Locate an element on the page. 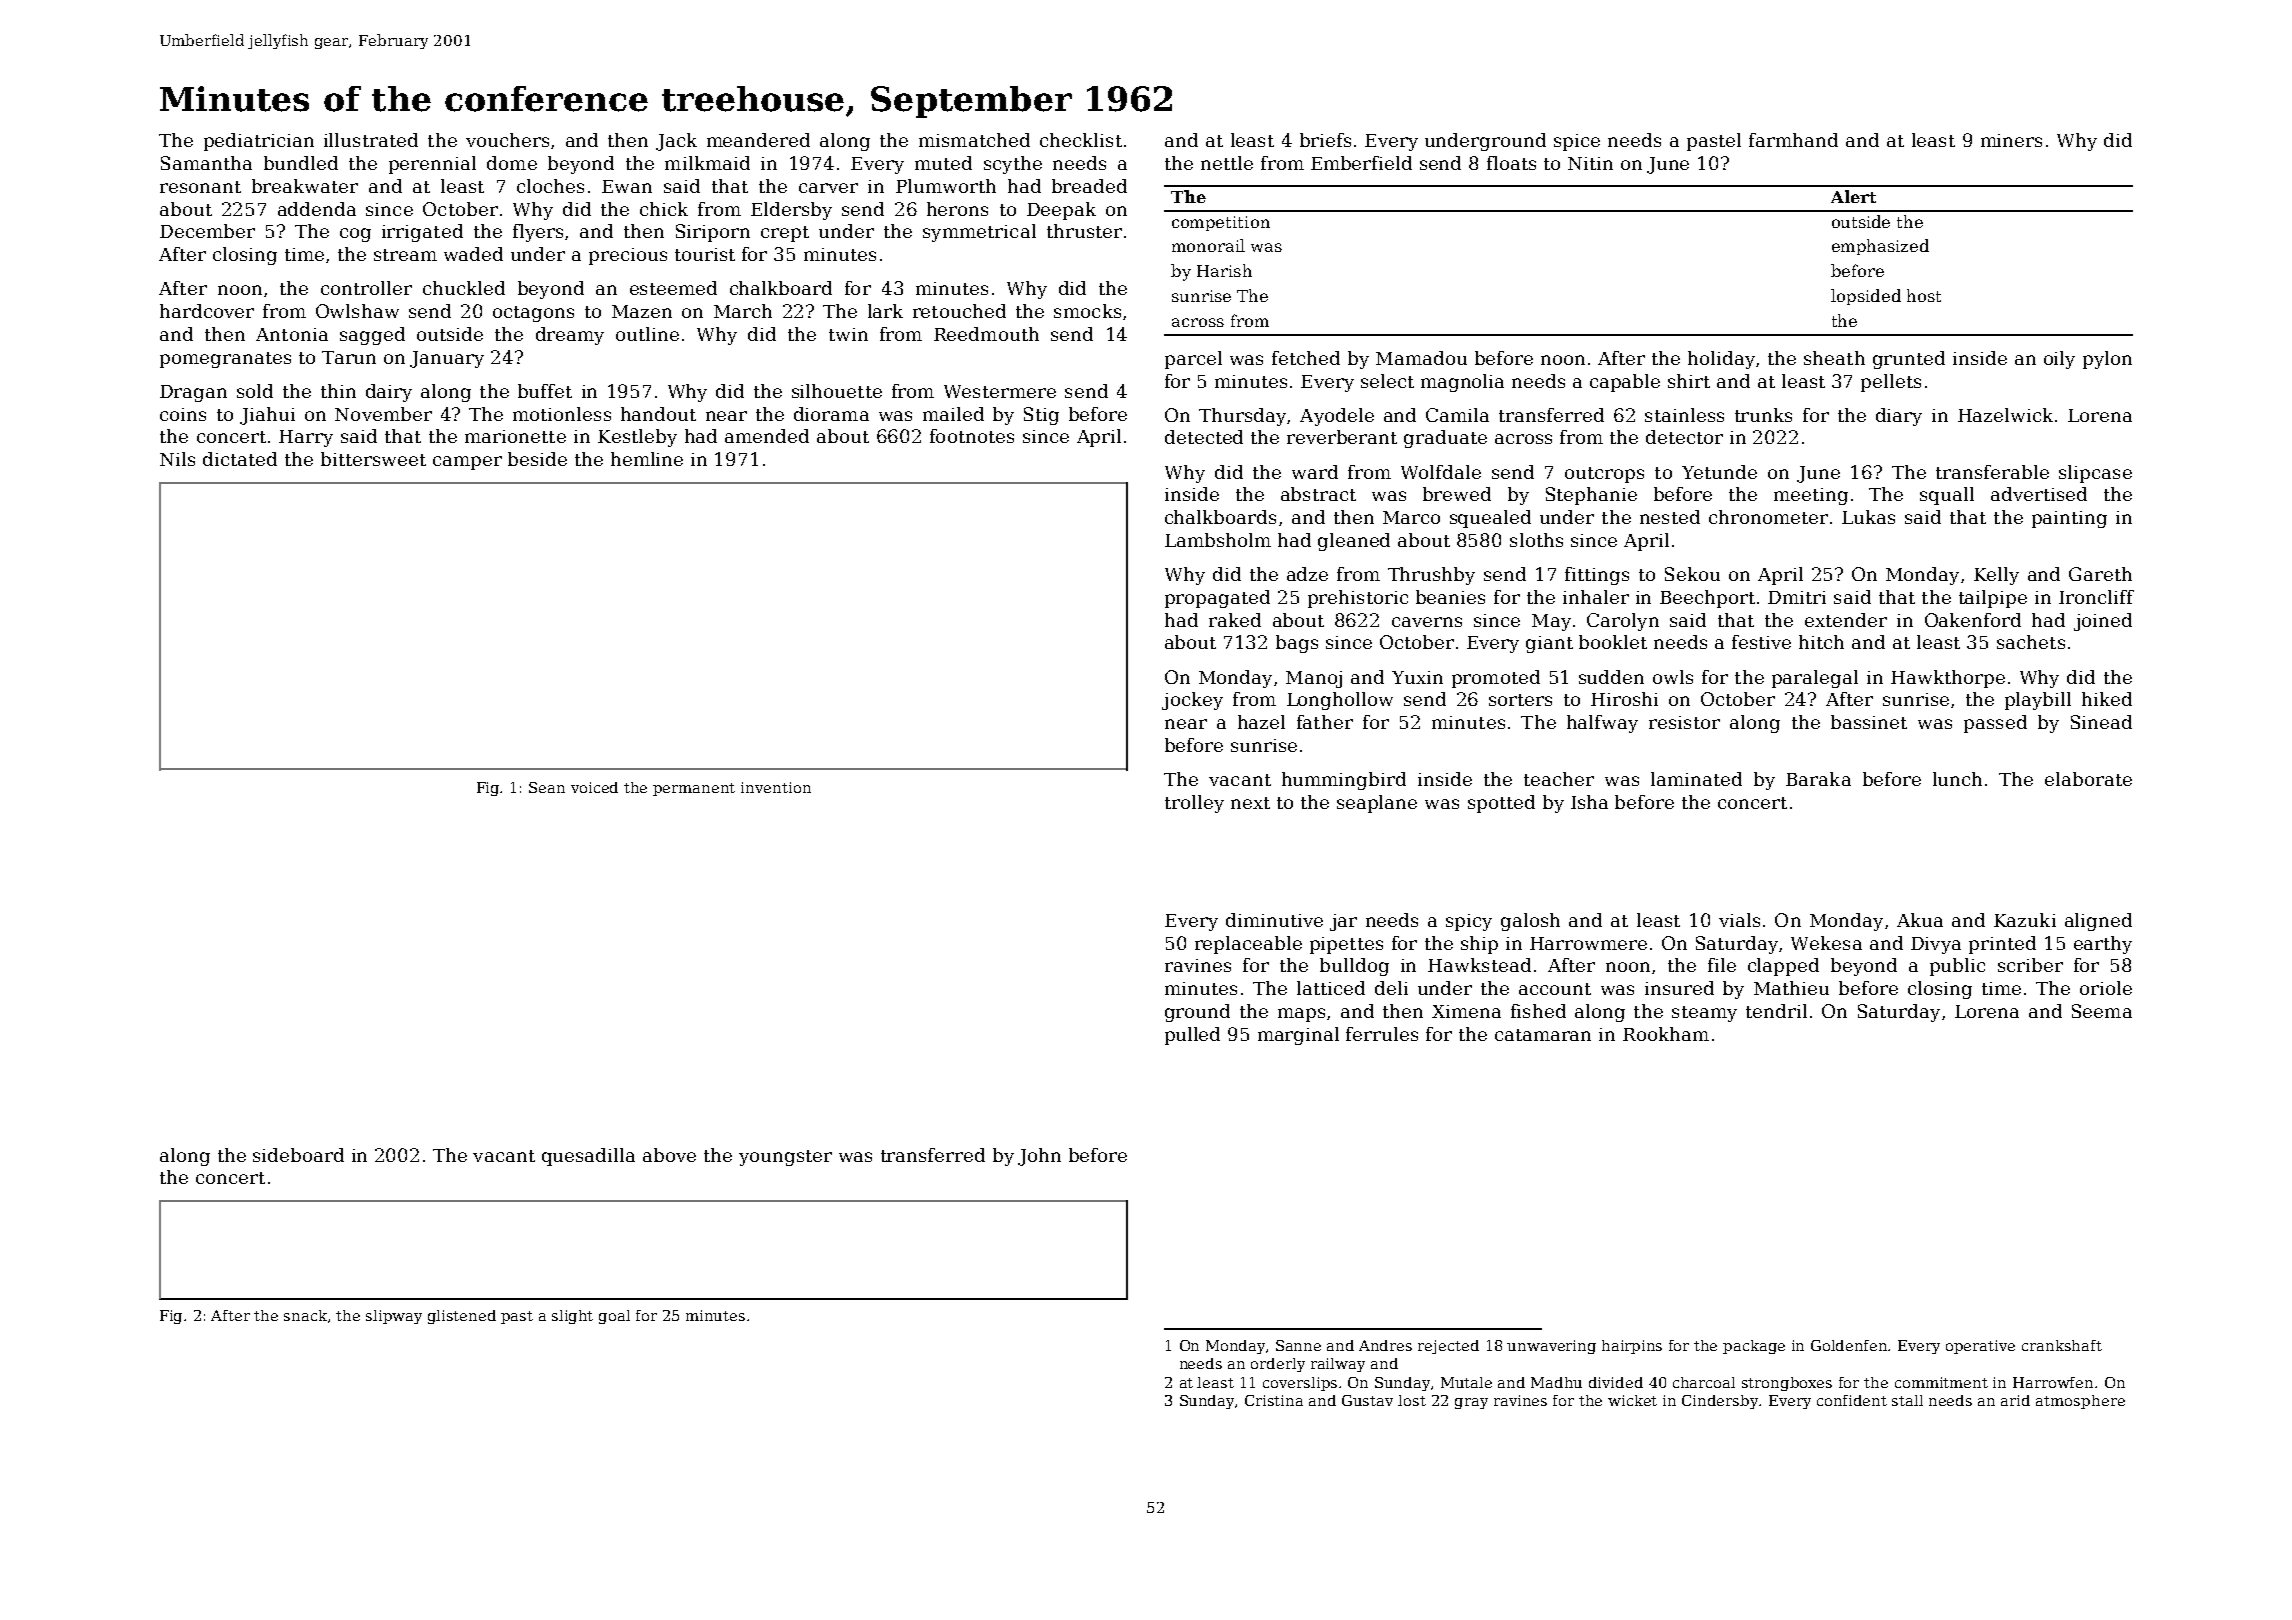  hardcover is located at coordinates (207, 311).
